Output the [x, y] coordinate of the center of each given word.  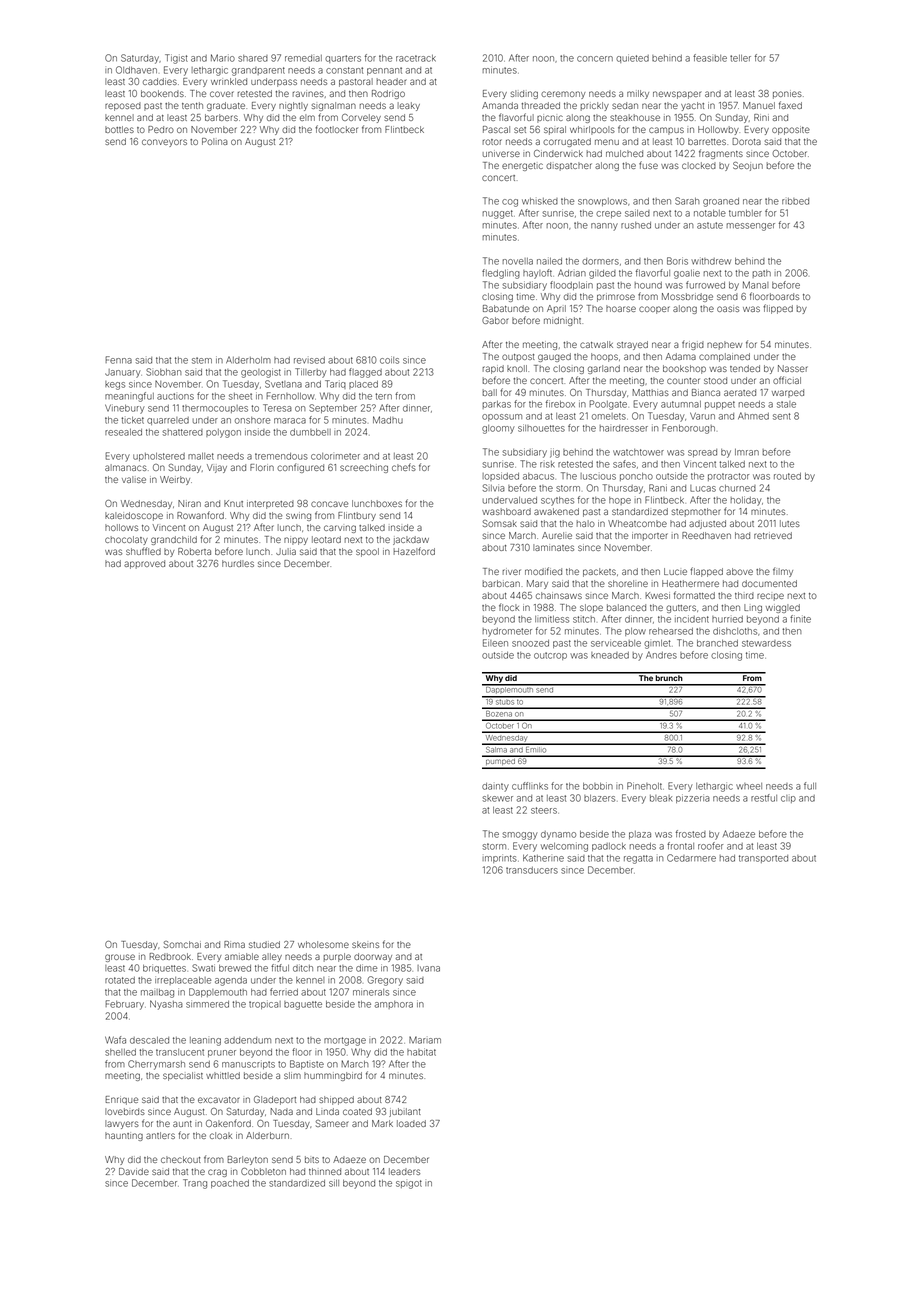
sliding [524, 94]
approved [144, 564]
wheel [749, 786]
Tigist [176, 59]
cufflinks [530, 786]
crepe [608, 214]
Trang [195, 1184]
